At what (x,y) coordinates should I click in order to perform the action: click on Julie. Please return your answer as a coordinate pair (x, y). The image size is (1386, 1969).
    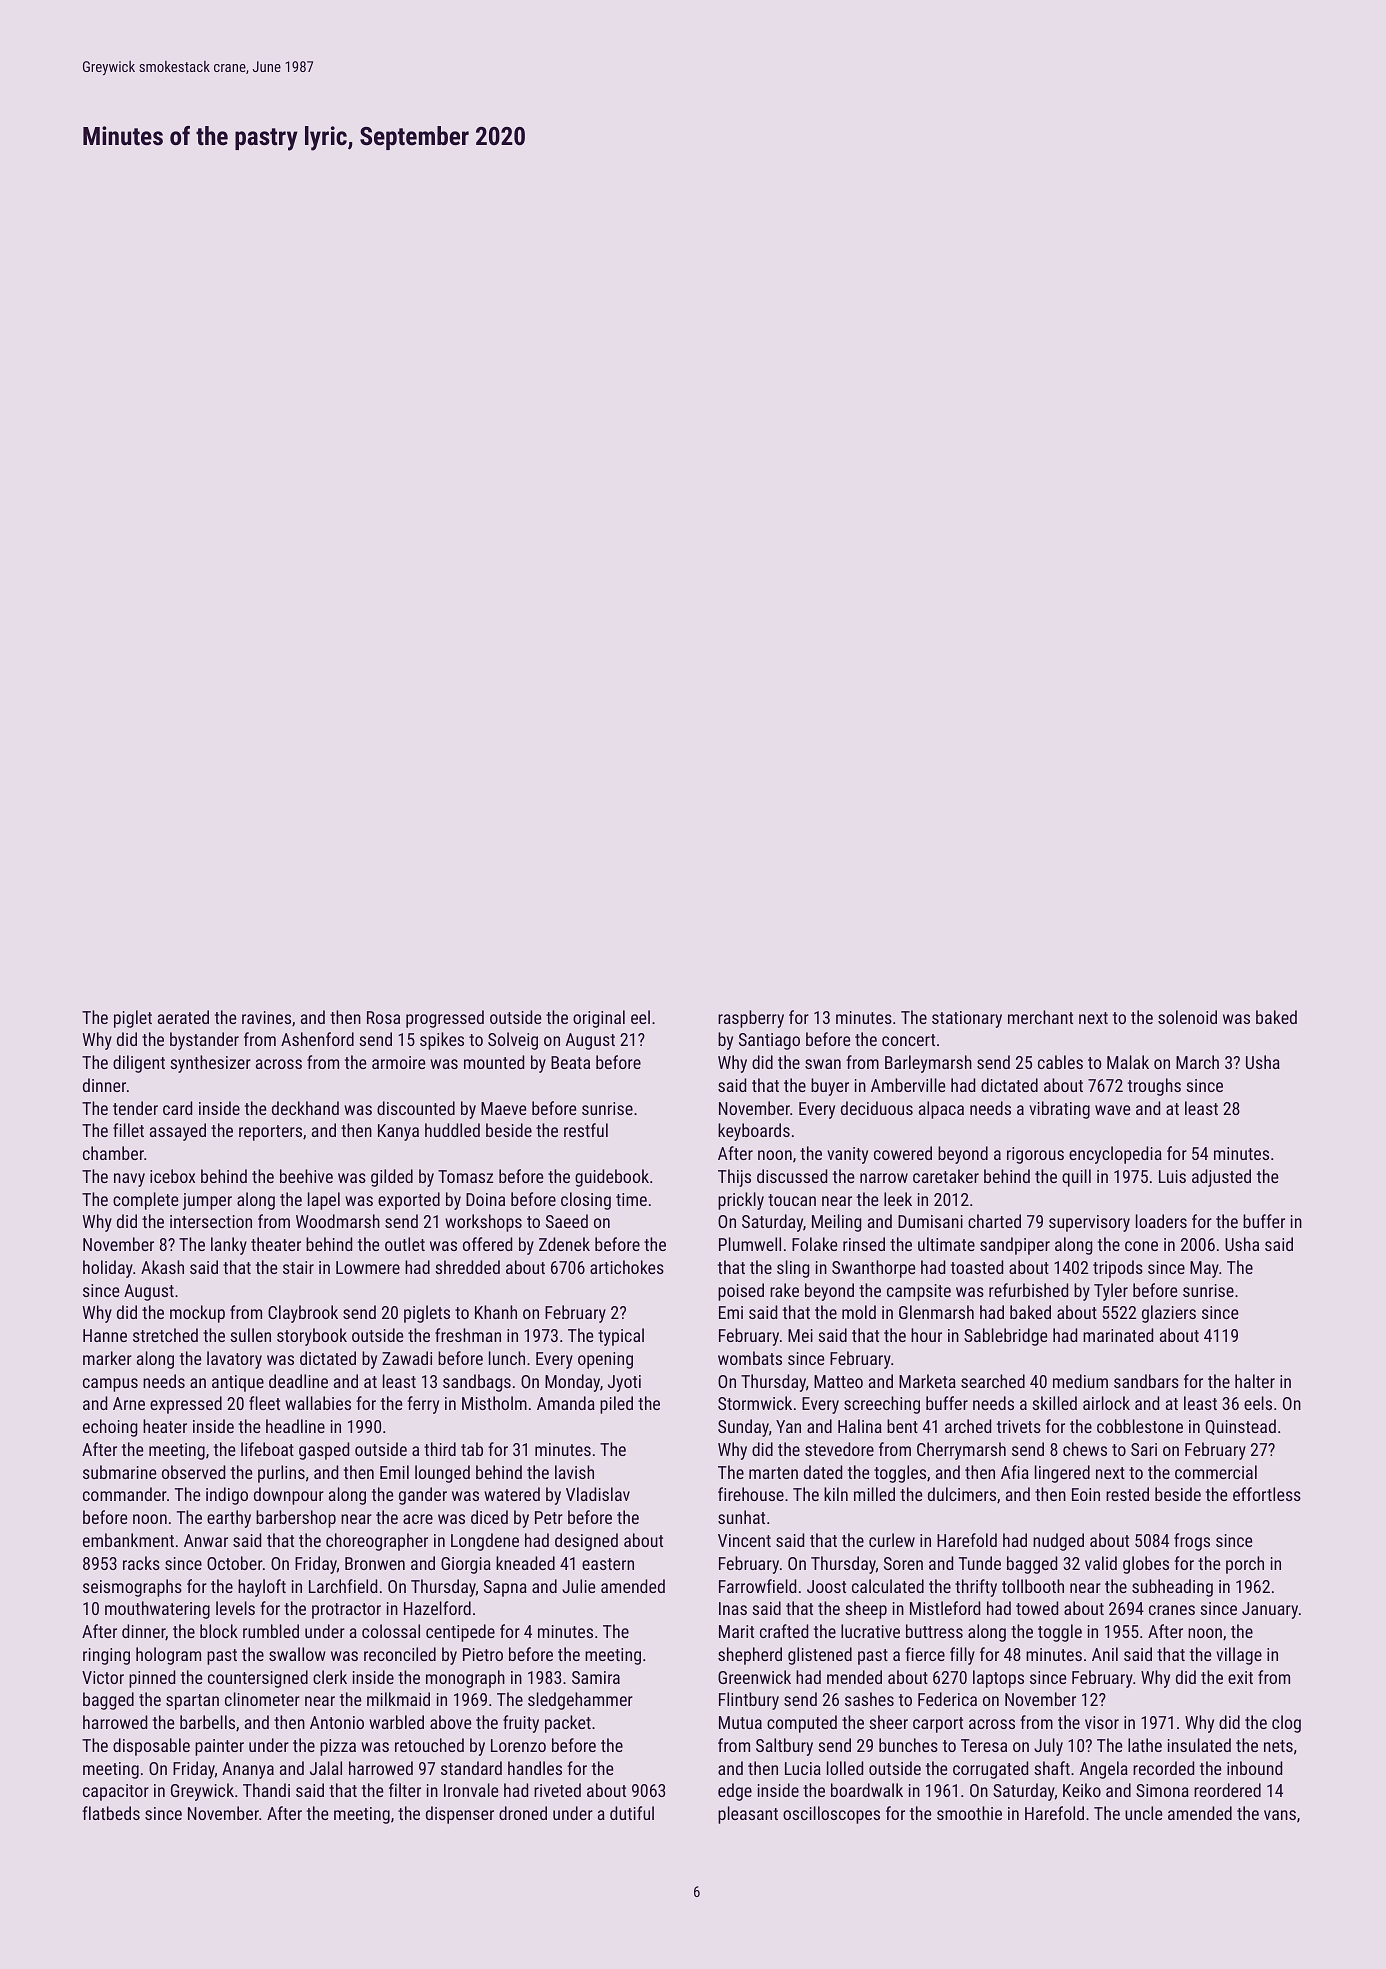
    Looking at the image, I should click on (578, 1586).
